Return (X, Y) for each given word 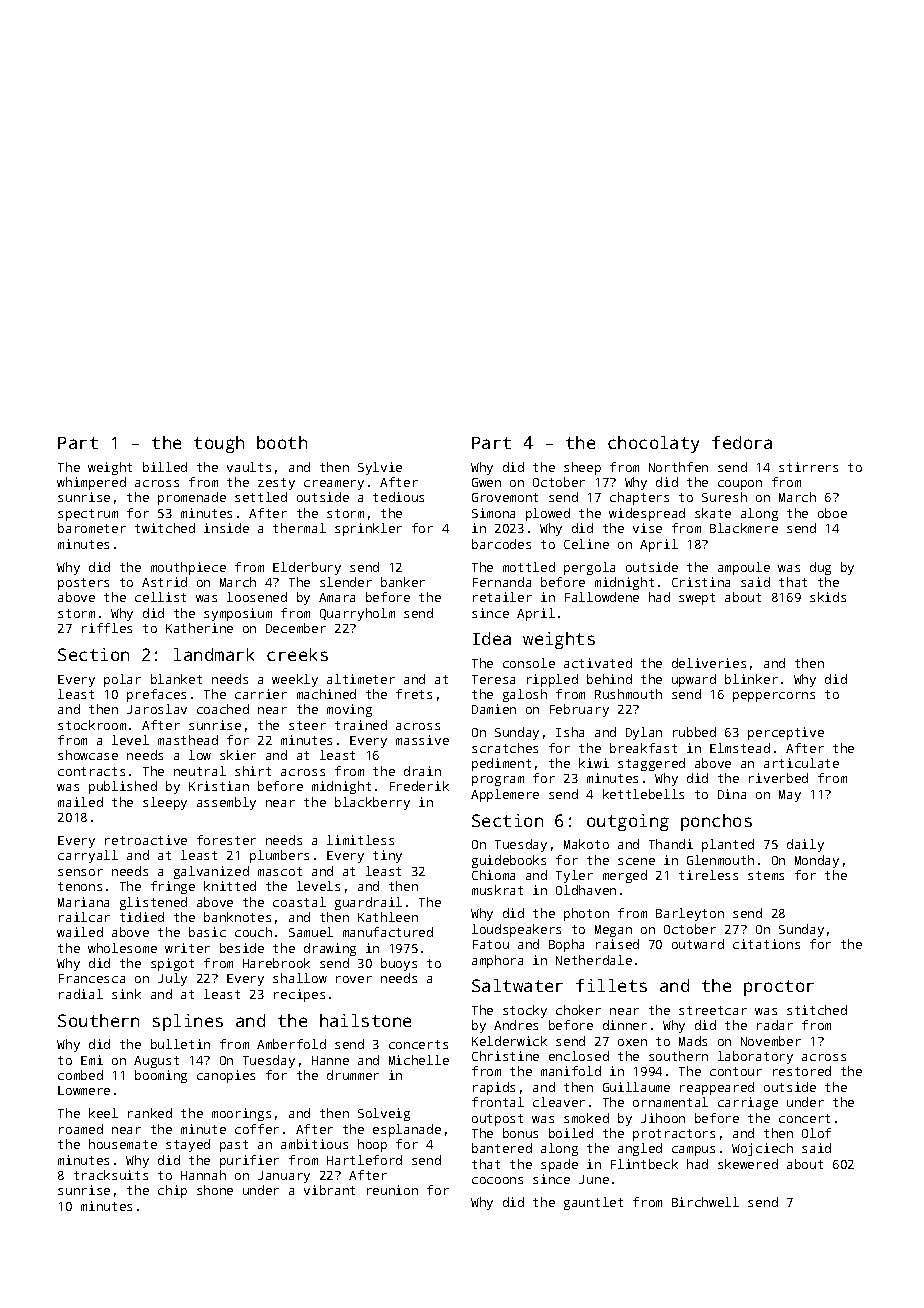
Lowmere (84, 1090)
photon (586, 914)
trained (361, 725)
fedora (742, 442)
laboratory (755, 1057)
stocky (525, 1011)
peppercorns (774, 697)
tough (219, 444)
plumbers (279, 856)
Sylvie (380, 468)
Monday (817, 861)
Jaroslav (157, 709)
